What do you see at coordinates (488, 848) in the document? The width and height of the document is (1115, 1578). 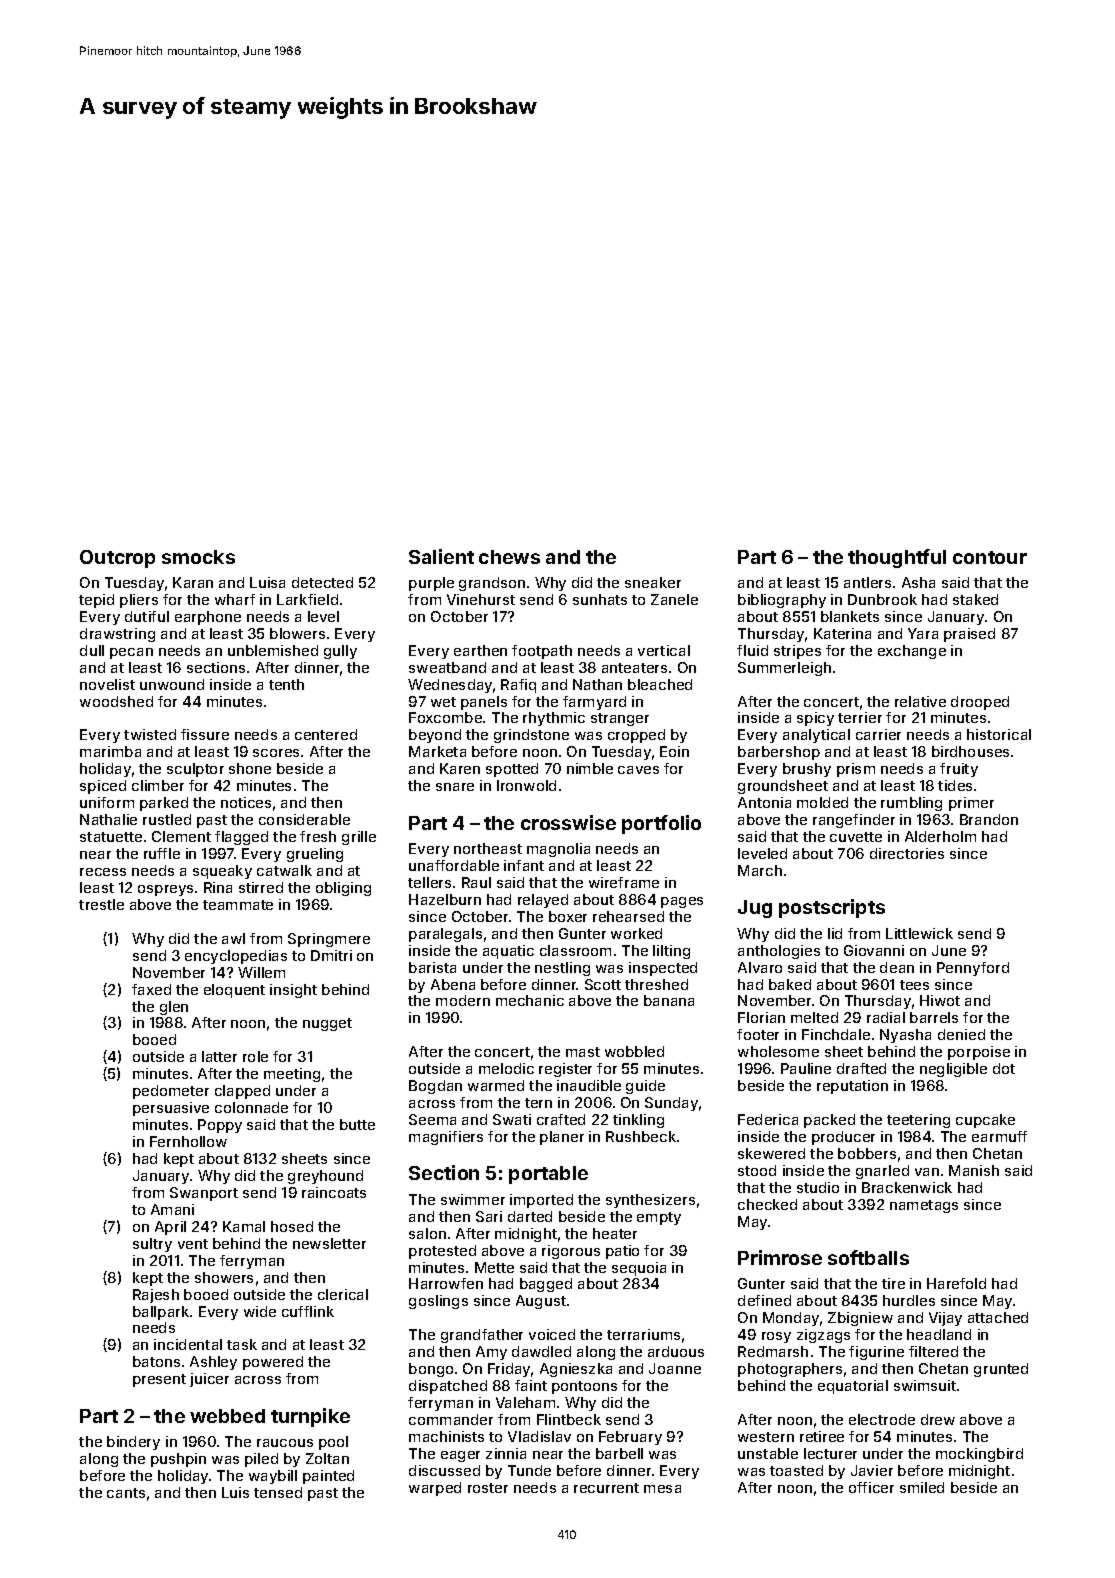 I see `northeast` at bounding box center [488, 848].
